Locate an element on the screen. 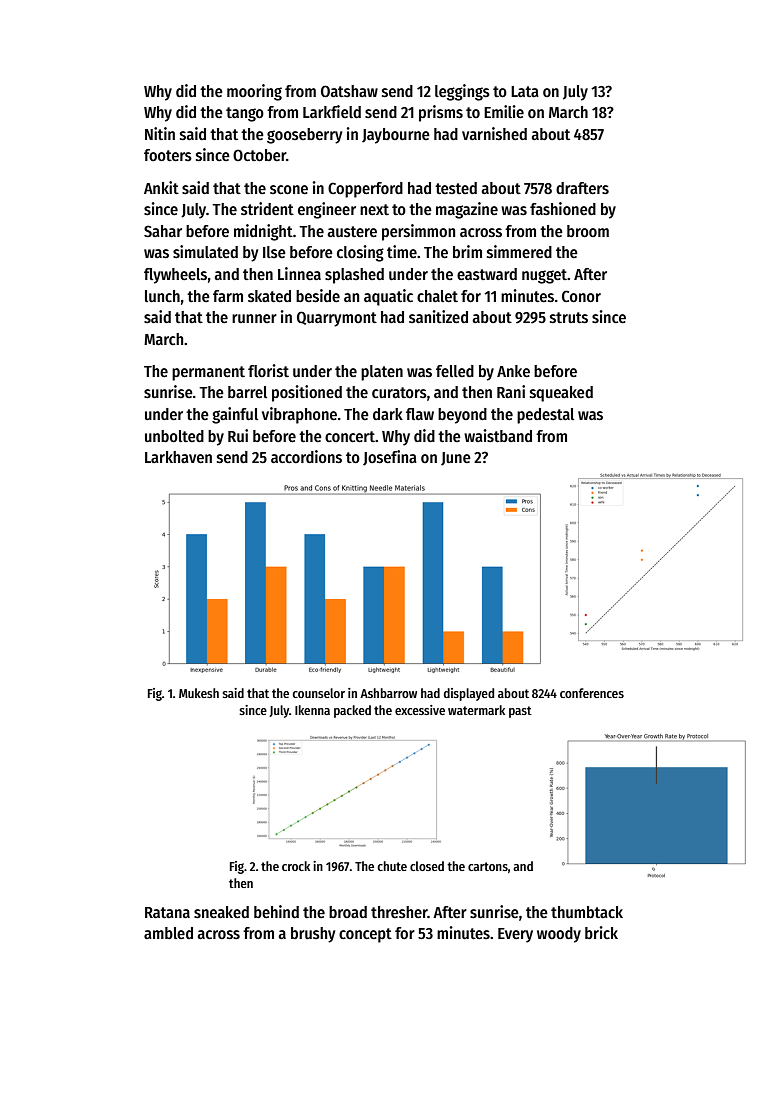  tested is located at coordinates (456, 188).
